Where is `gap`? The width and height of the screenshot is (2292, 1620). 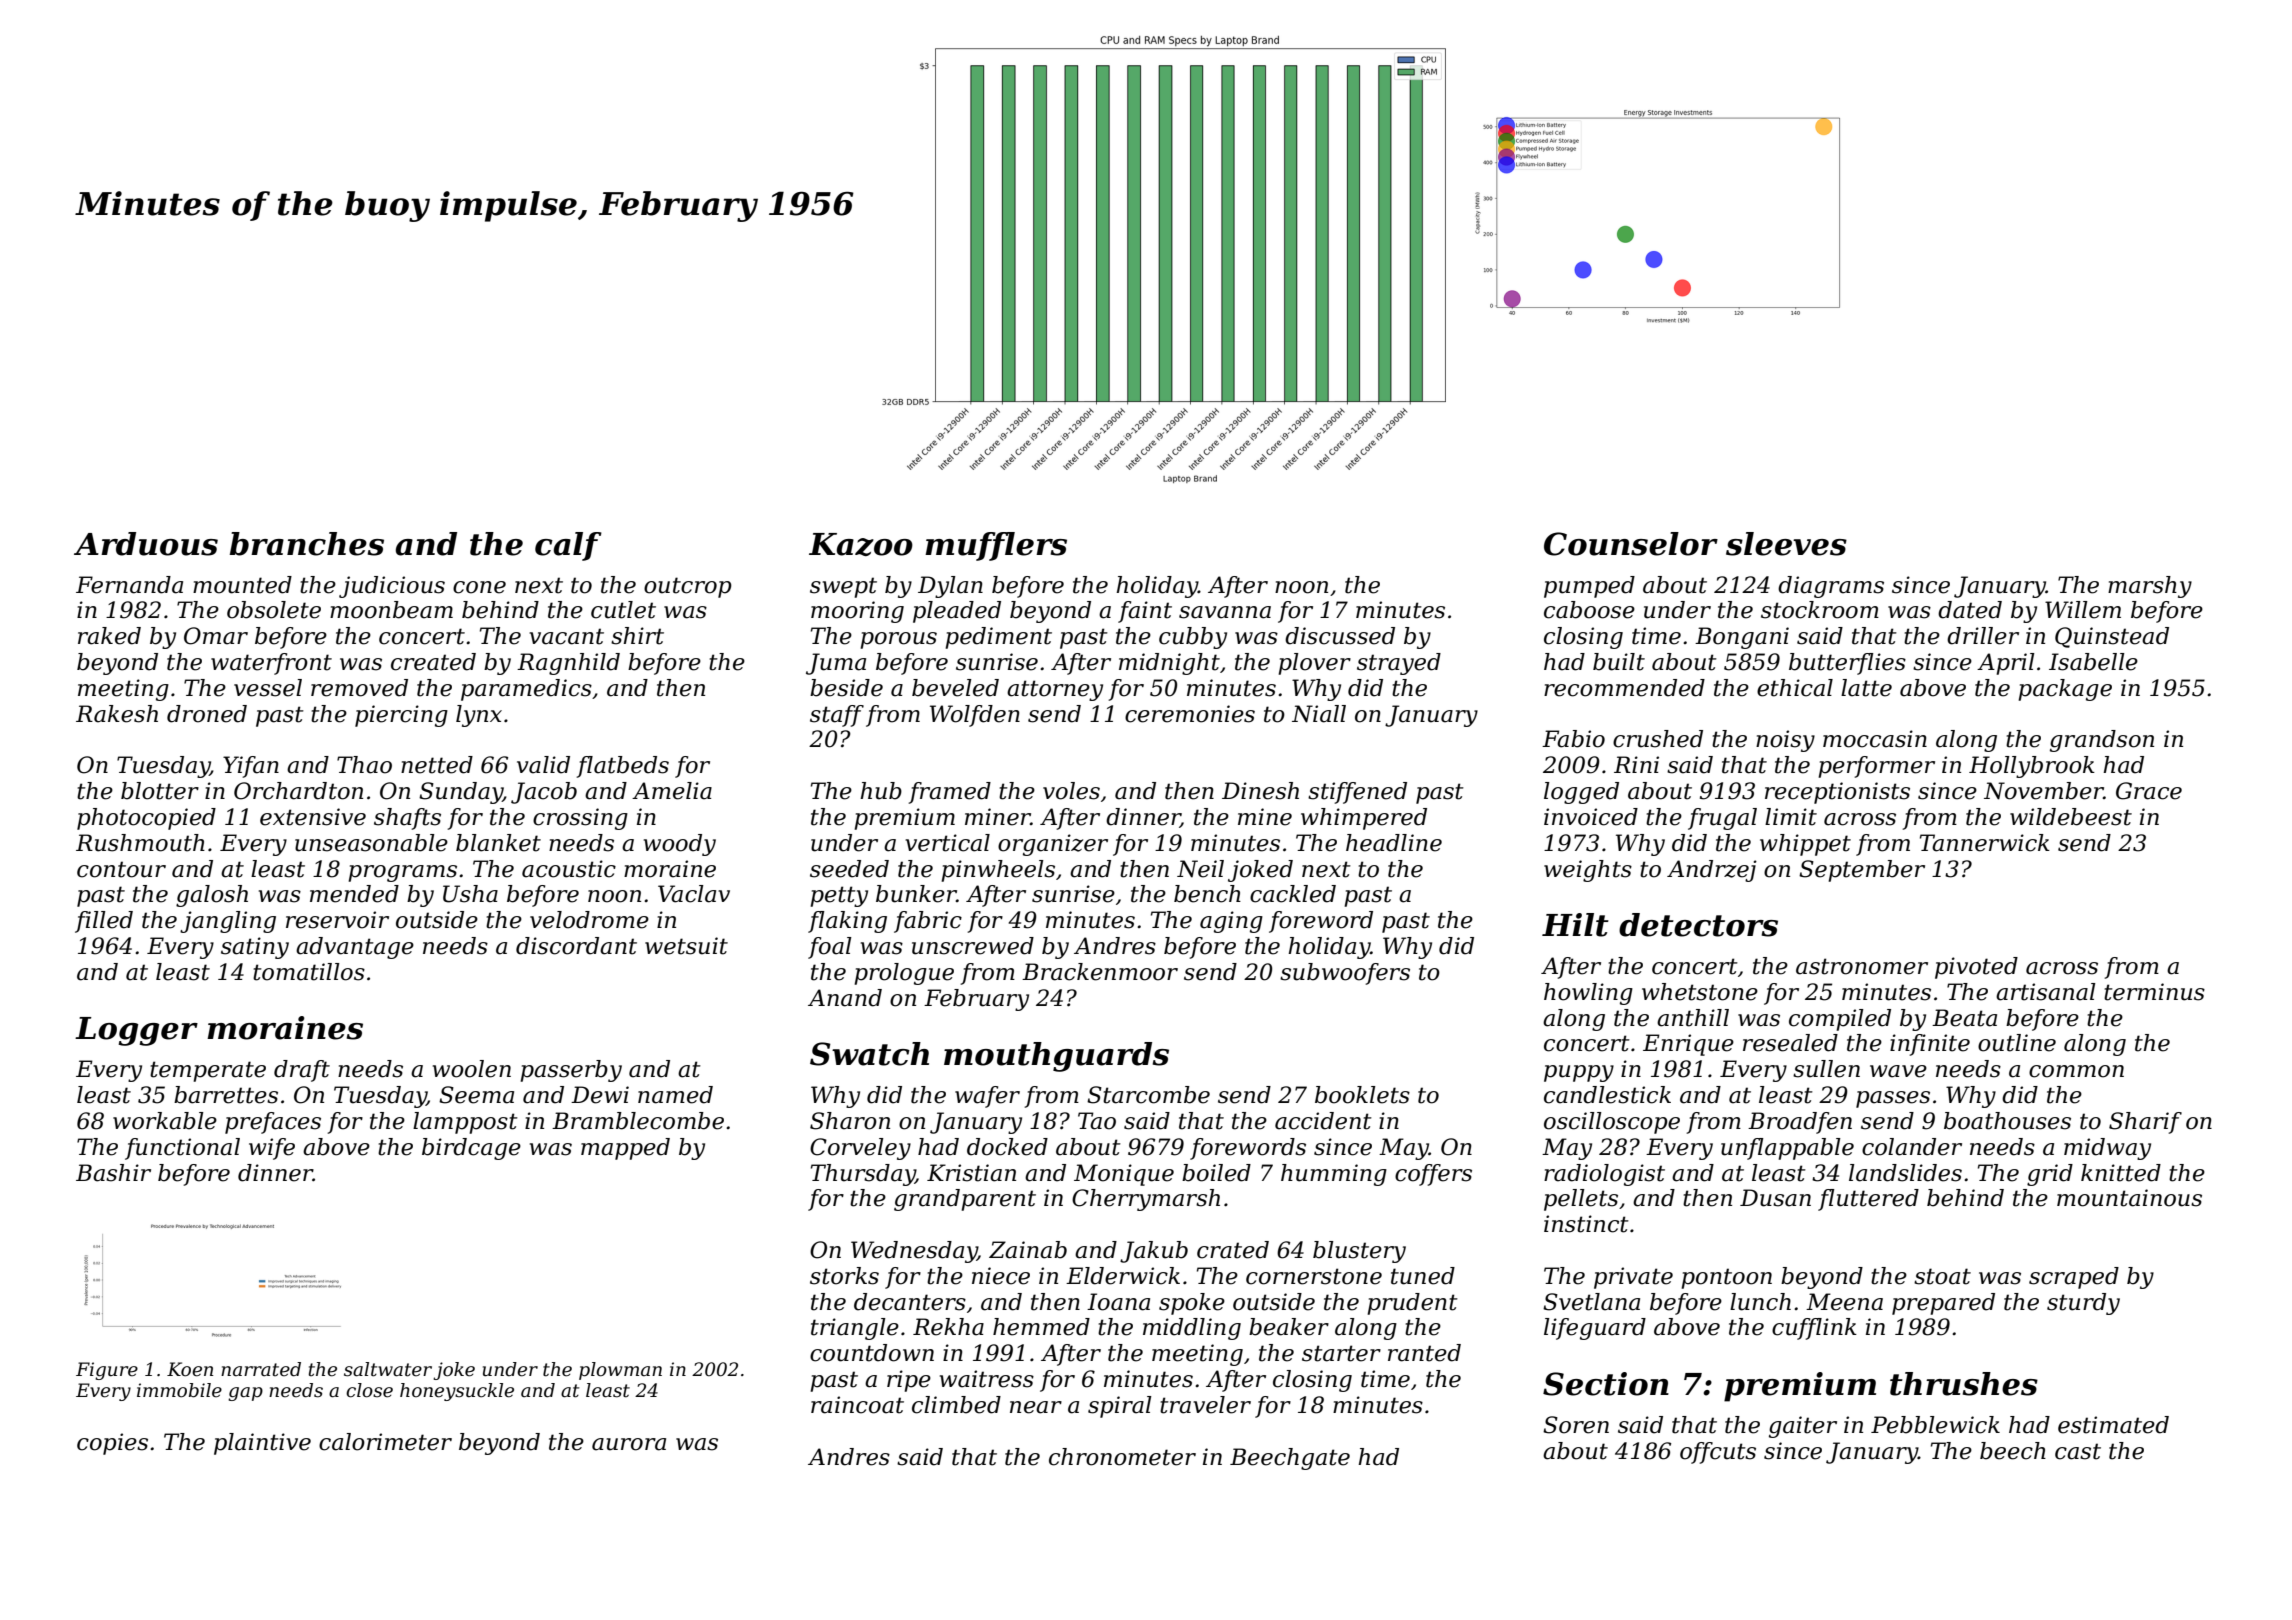
gap is located at coordinates (245, 1394).
